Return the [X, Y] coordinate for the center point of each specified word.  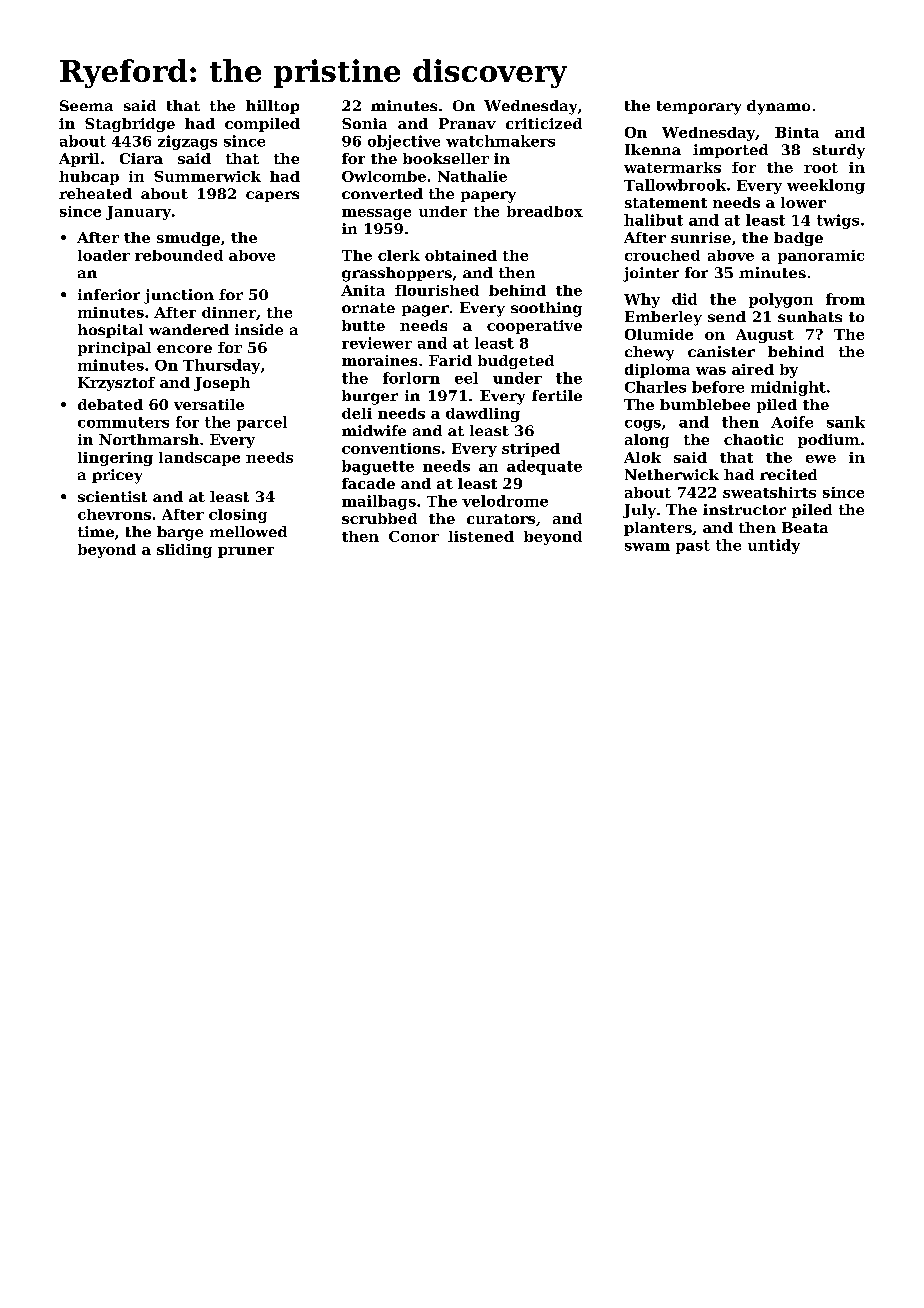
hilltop [272, 107]
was [711, 371]
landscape [199, 459]
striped [531, 450]
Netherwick [672, 474]
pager [425, 311]
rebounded [179, 255]
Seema [86, 105]
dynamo [778, 107]
